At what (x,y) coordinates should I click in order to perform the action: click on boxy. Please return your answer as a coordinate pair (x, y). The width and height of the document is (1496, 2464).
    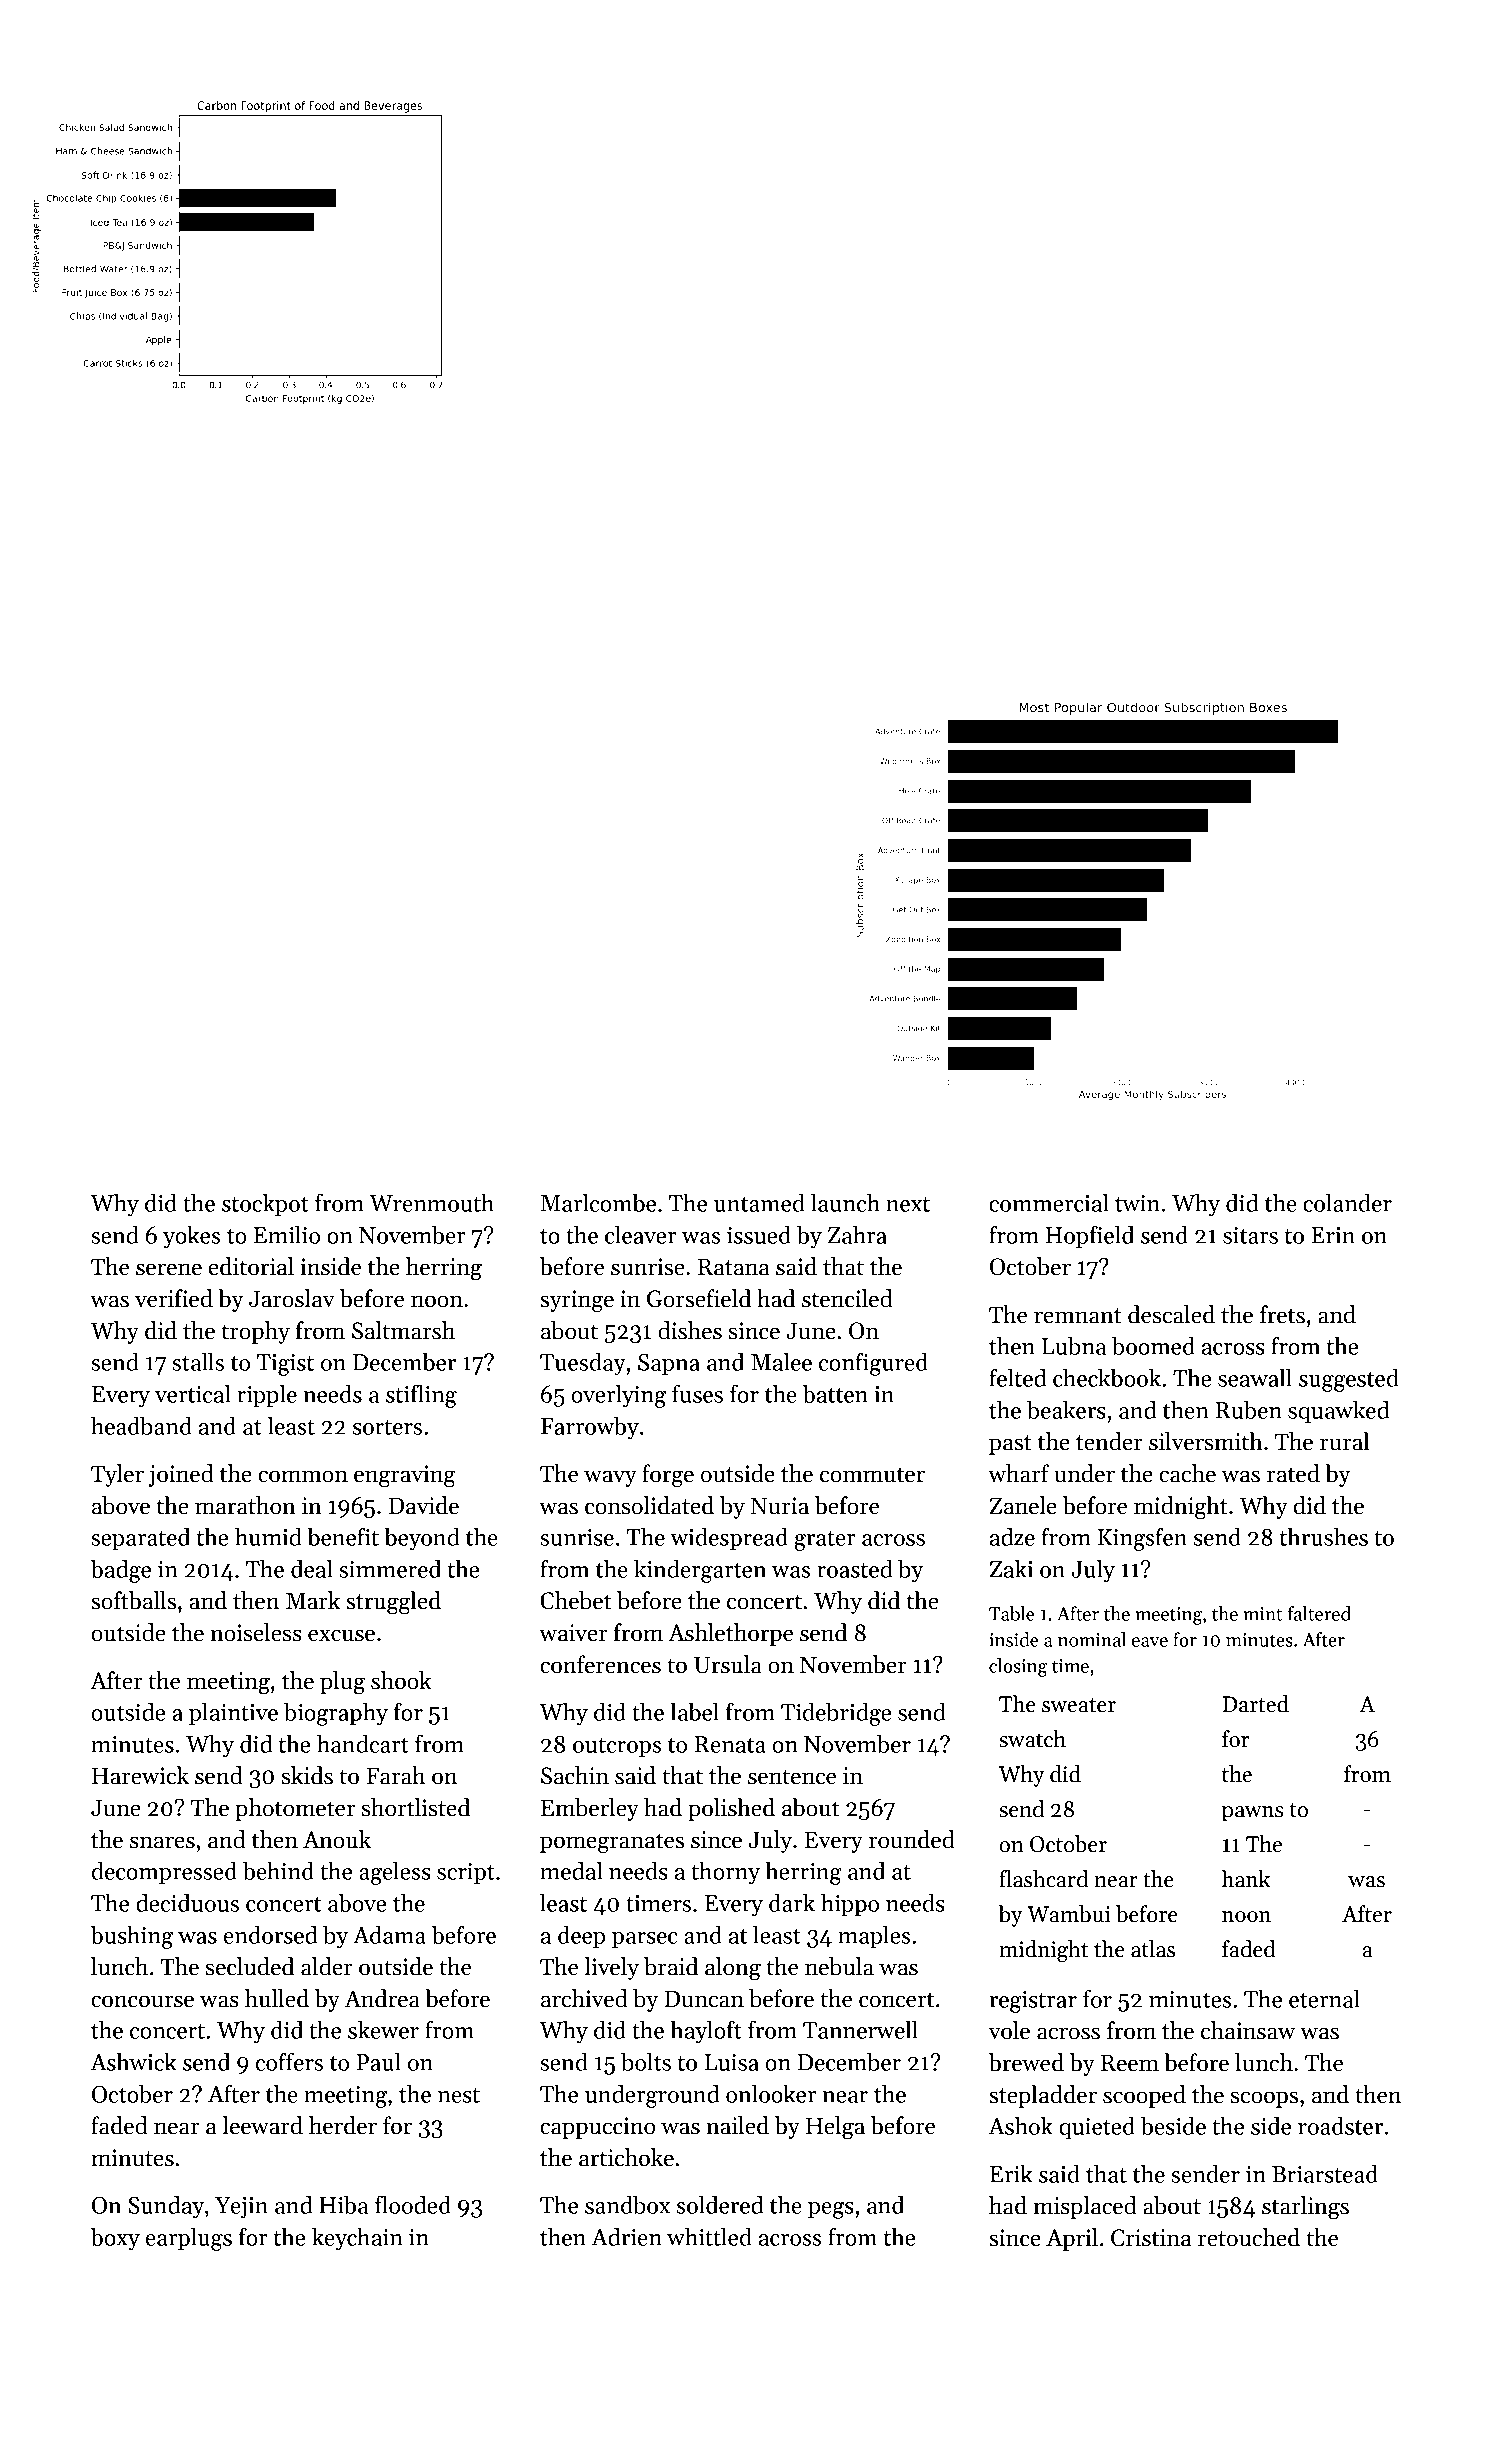
    Looking at the image, I should click on (115, 2239).
